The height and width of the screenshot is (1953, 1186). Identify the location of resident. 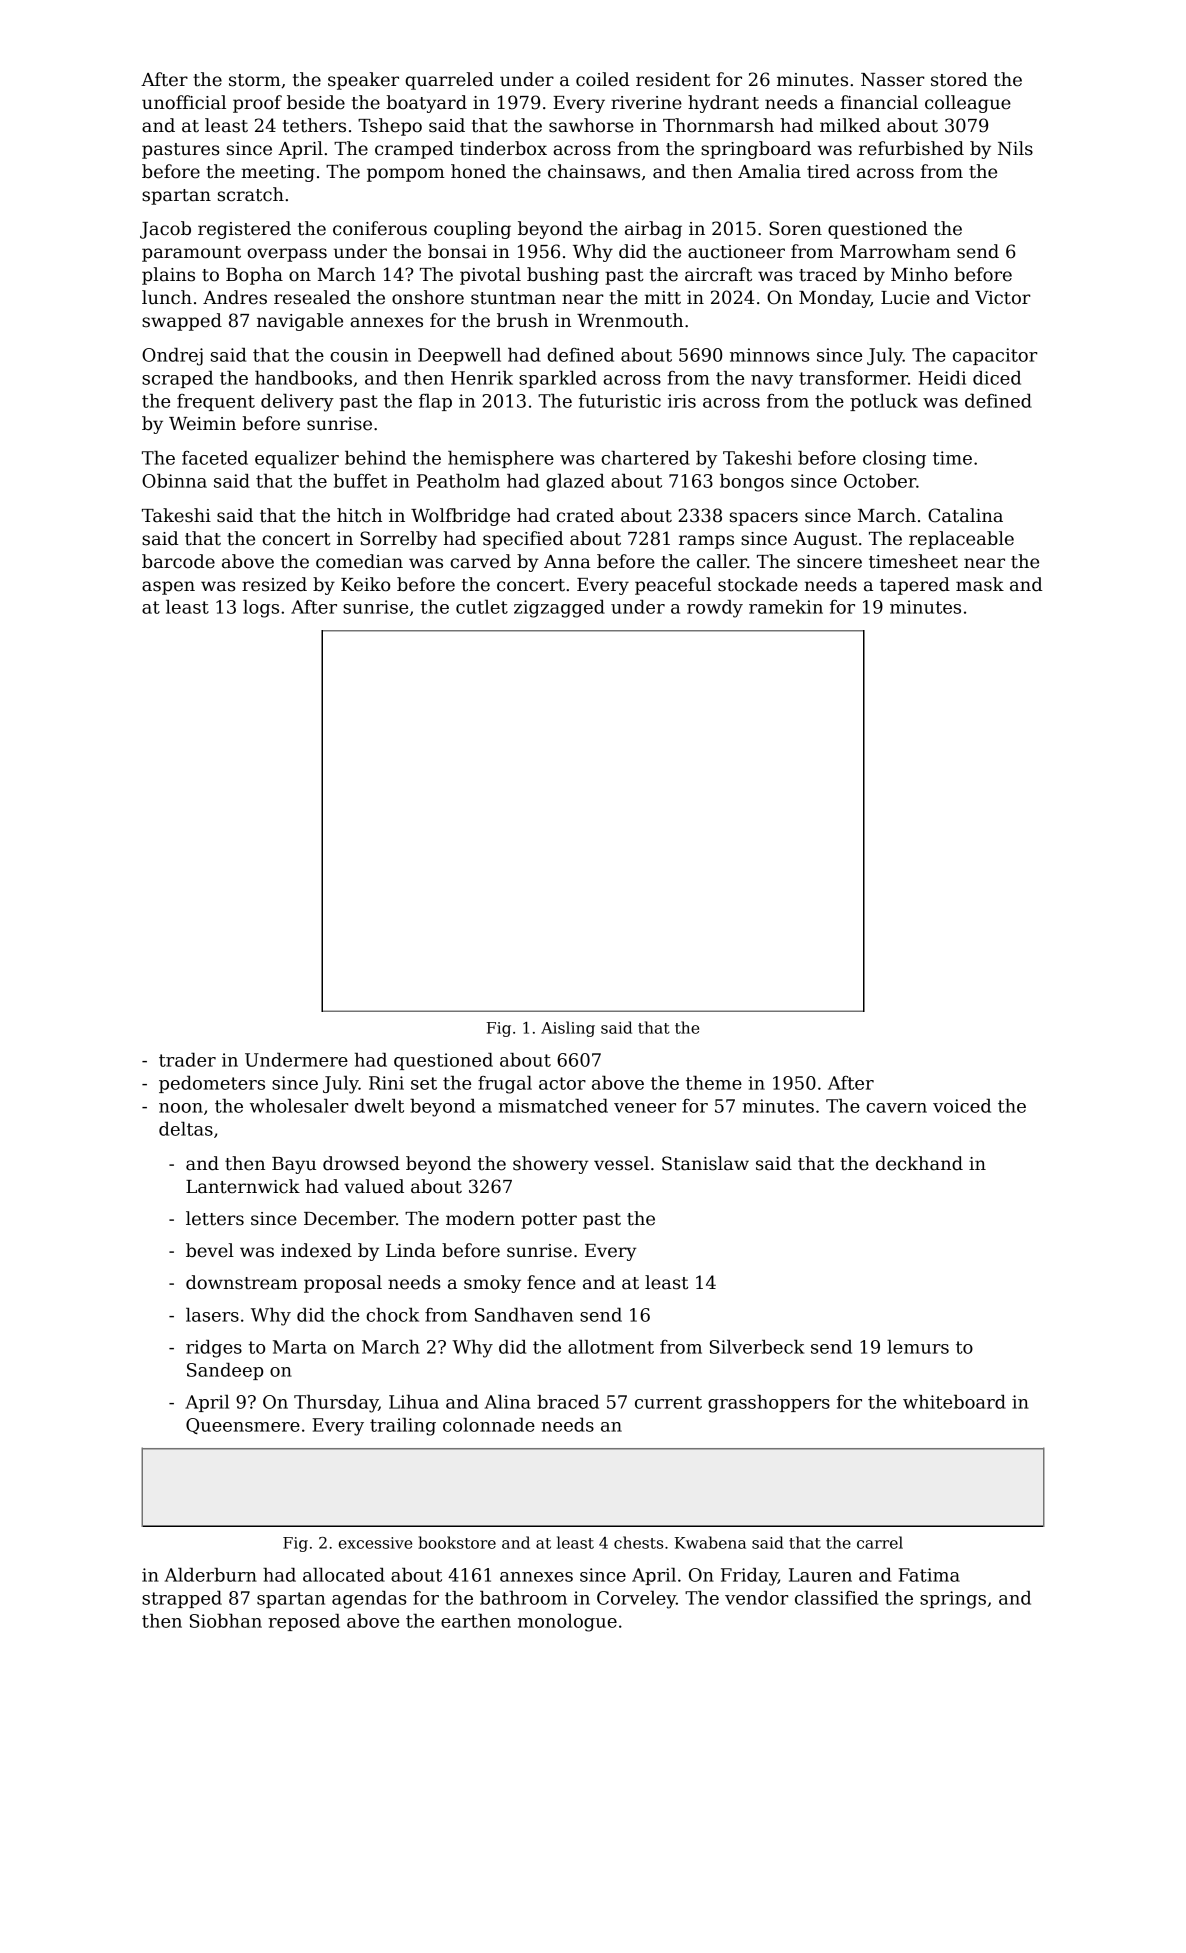
(673, 79).
